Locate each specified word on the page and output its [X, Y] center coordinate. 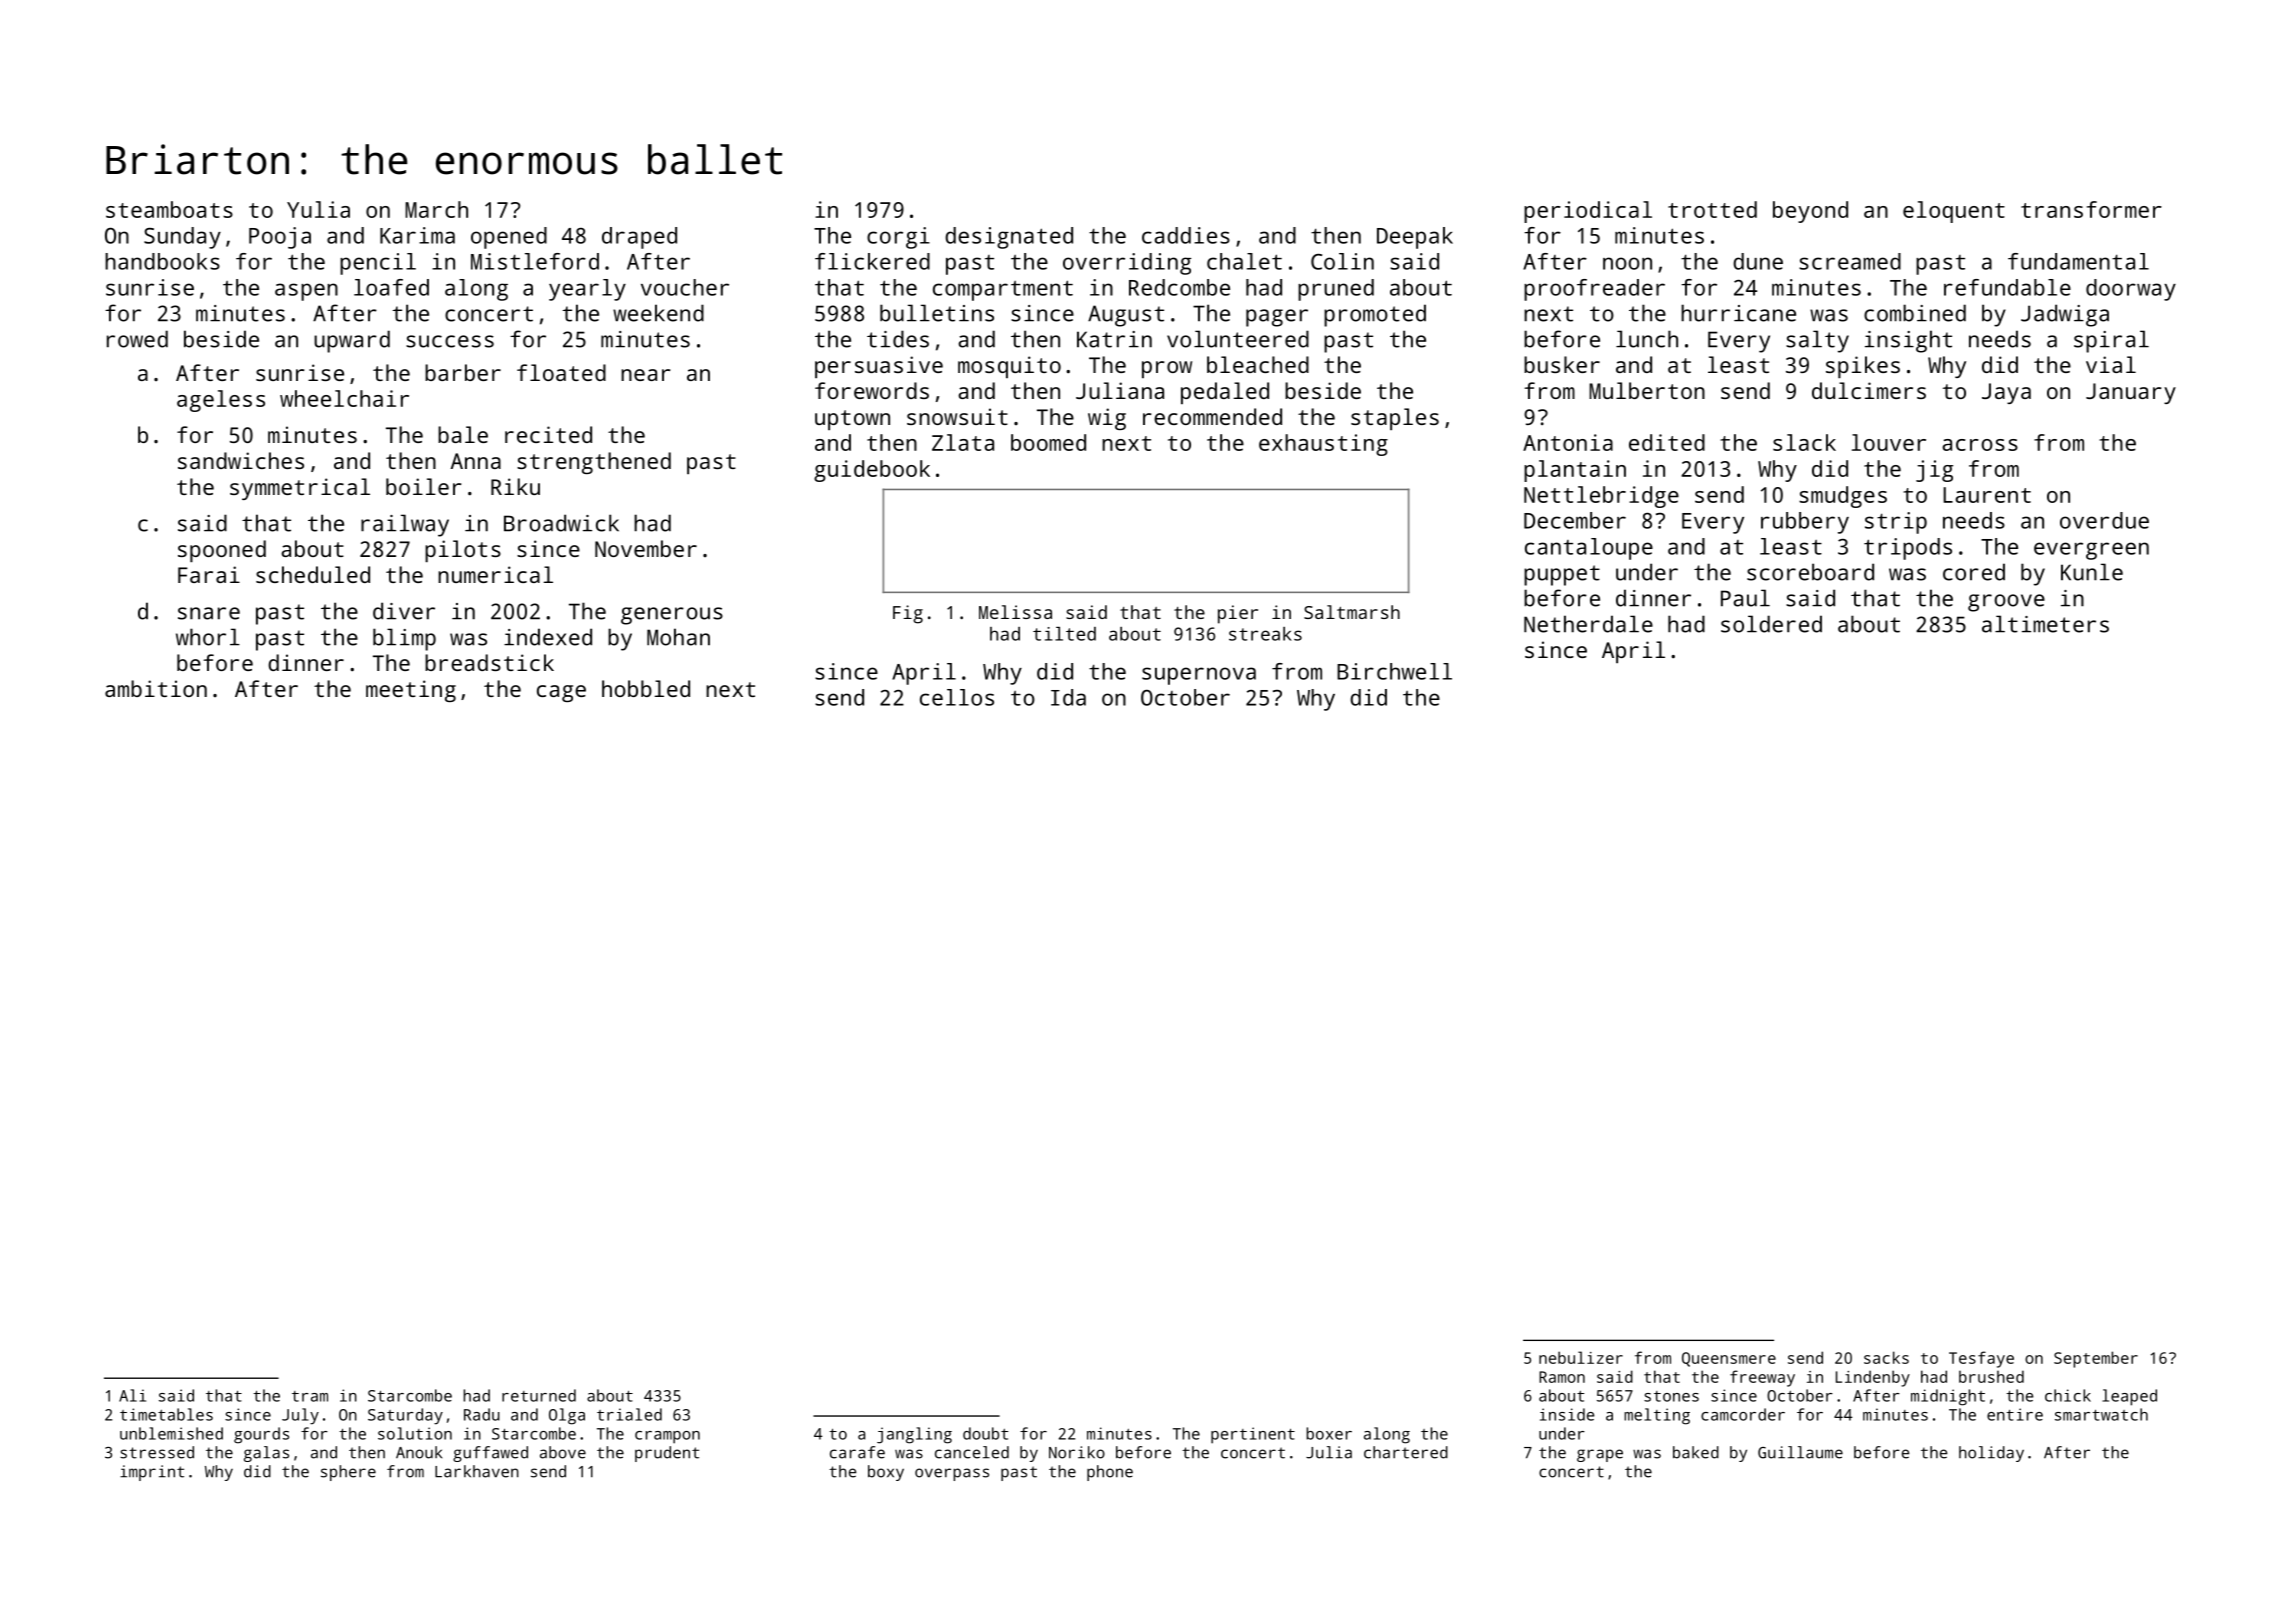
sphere [348, 1473]
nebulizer [1581, 1357]
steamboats [169, 209]
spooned [222, 551]
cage [561, 693]
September [2096, 1359]
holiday [1991, 1454]
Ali [132, 1395]
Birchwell [1394, 671]
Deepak [1415, 238]
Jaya [2006, 393]
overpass [952, 1474]
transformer [2091, 209]
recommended [1212, 416]
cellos [957, 697]
